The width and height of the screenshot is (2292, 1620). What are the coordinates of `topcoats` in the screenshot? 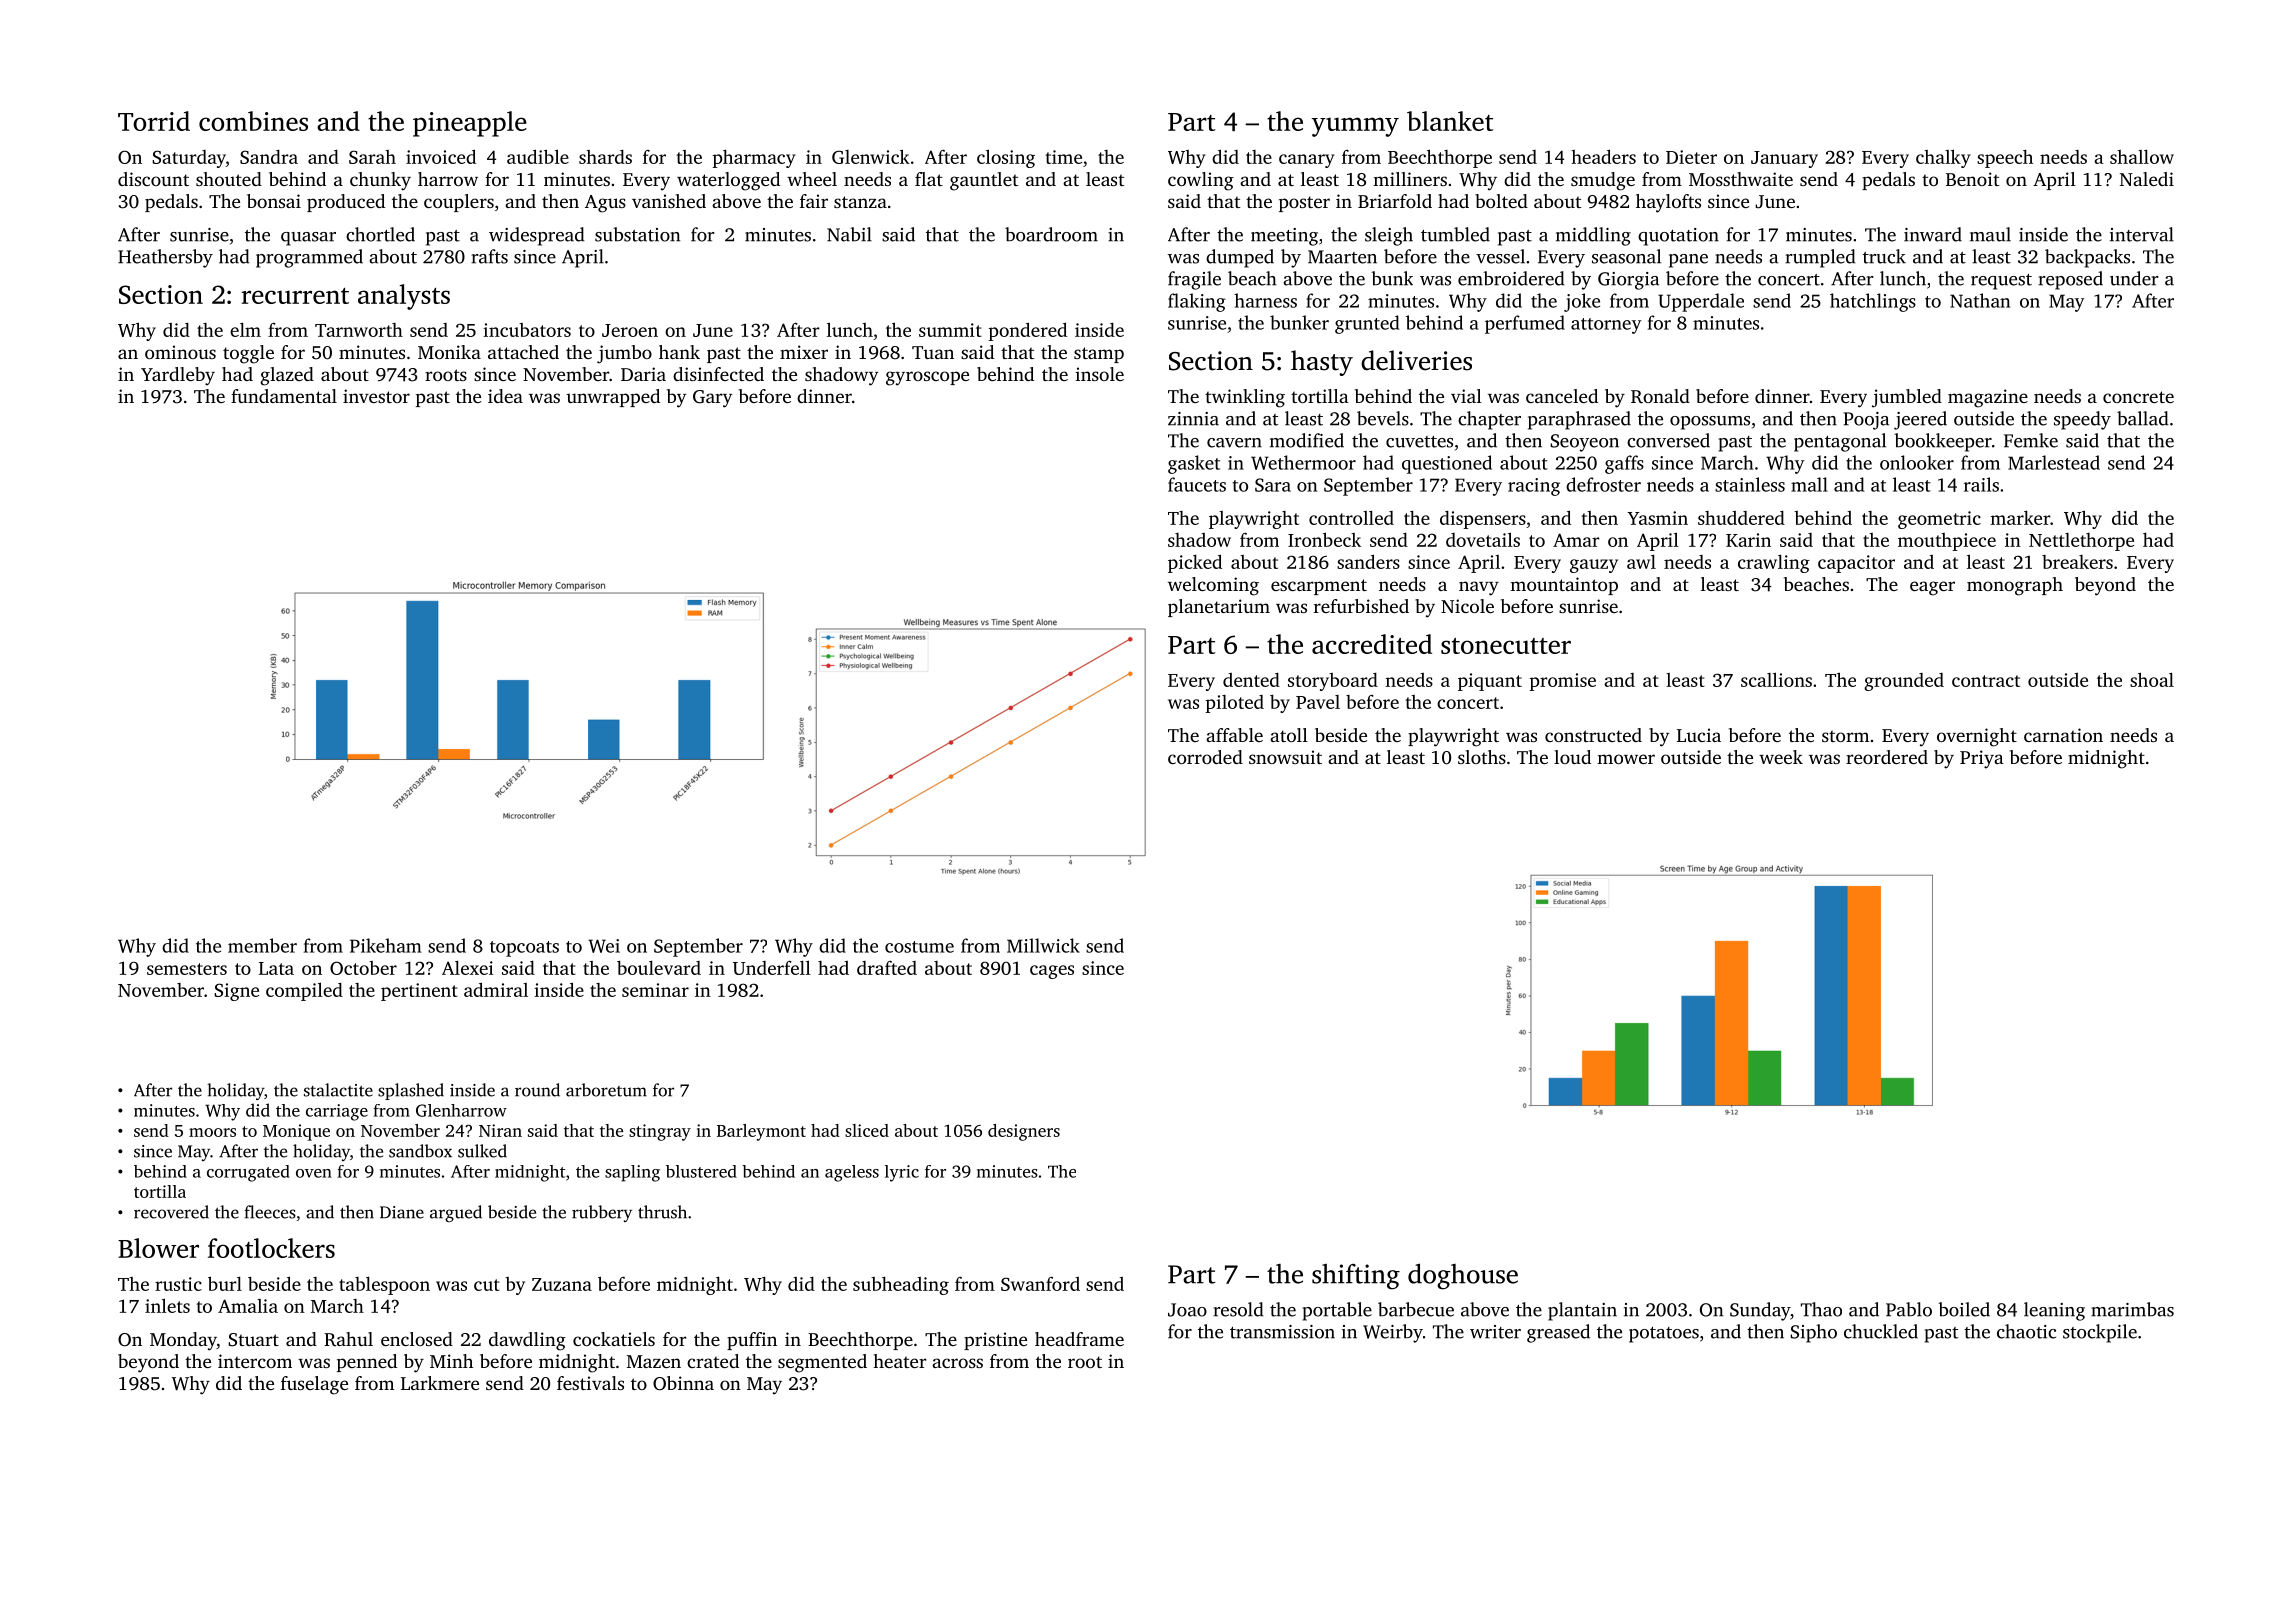 It's located at (524, 949).
